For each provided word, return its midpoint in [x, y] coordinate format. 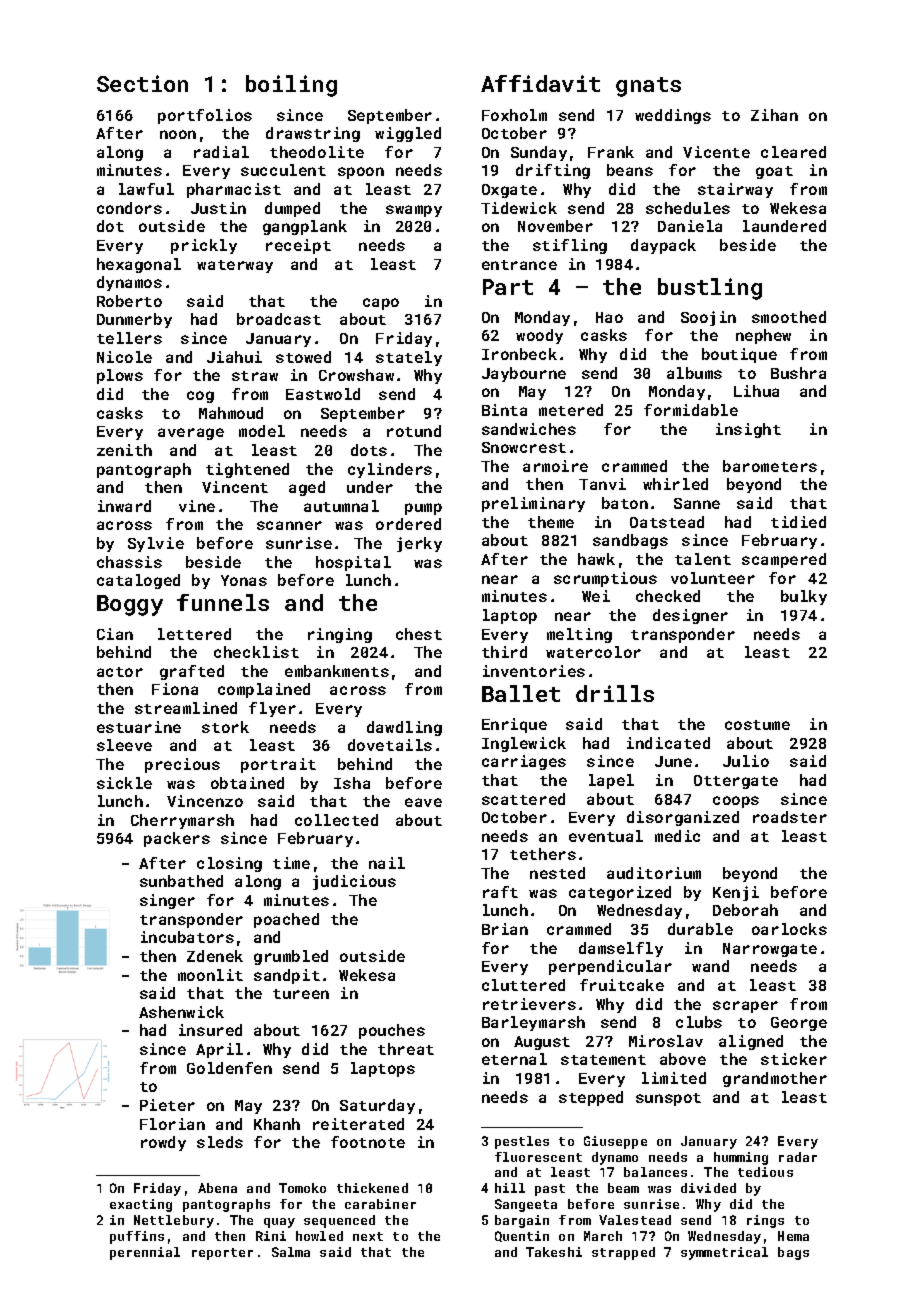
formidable [691, 410]
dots [369, 450]
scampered [784, 560]
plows [120, 376]
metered [571, 410]
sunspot [668, 1099]
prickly [204, 246]
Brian [505, 929]
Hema [793, 1236]
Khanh [277, 1124]
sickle [124, 783]
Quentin [522, 1236]
